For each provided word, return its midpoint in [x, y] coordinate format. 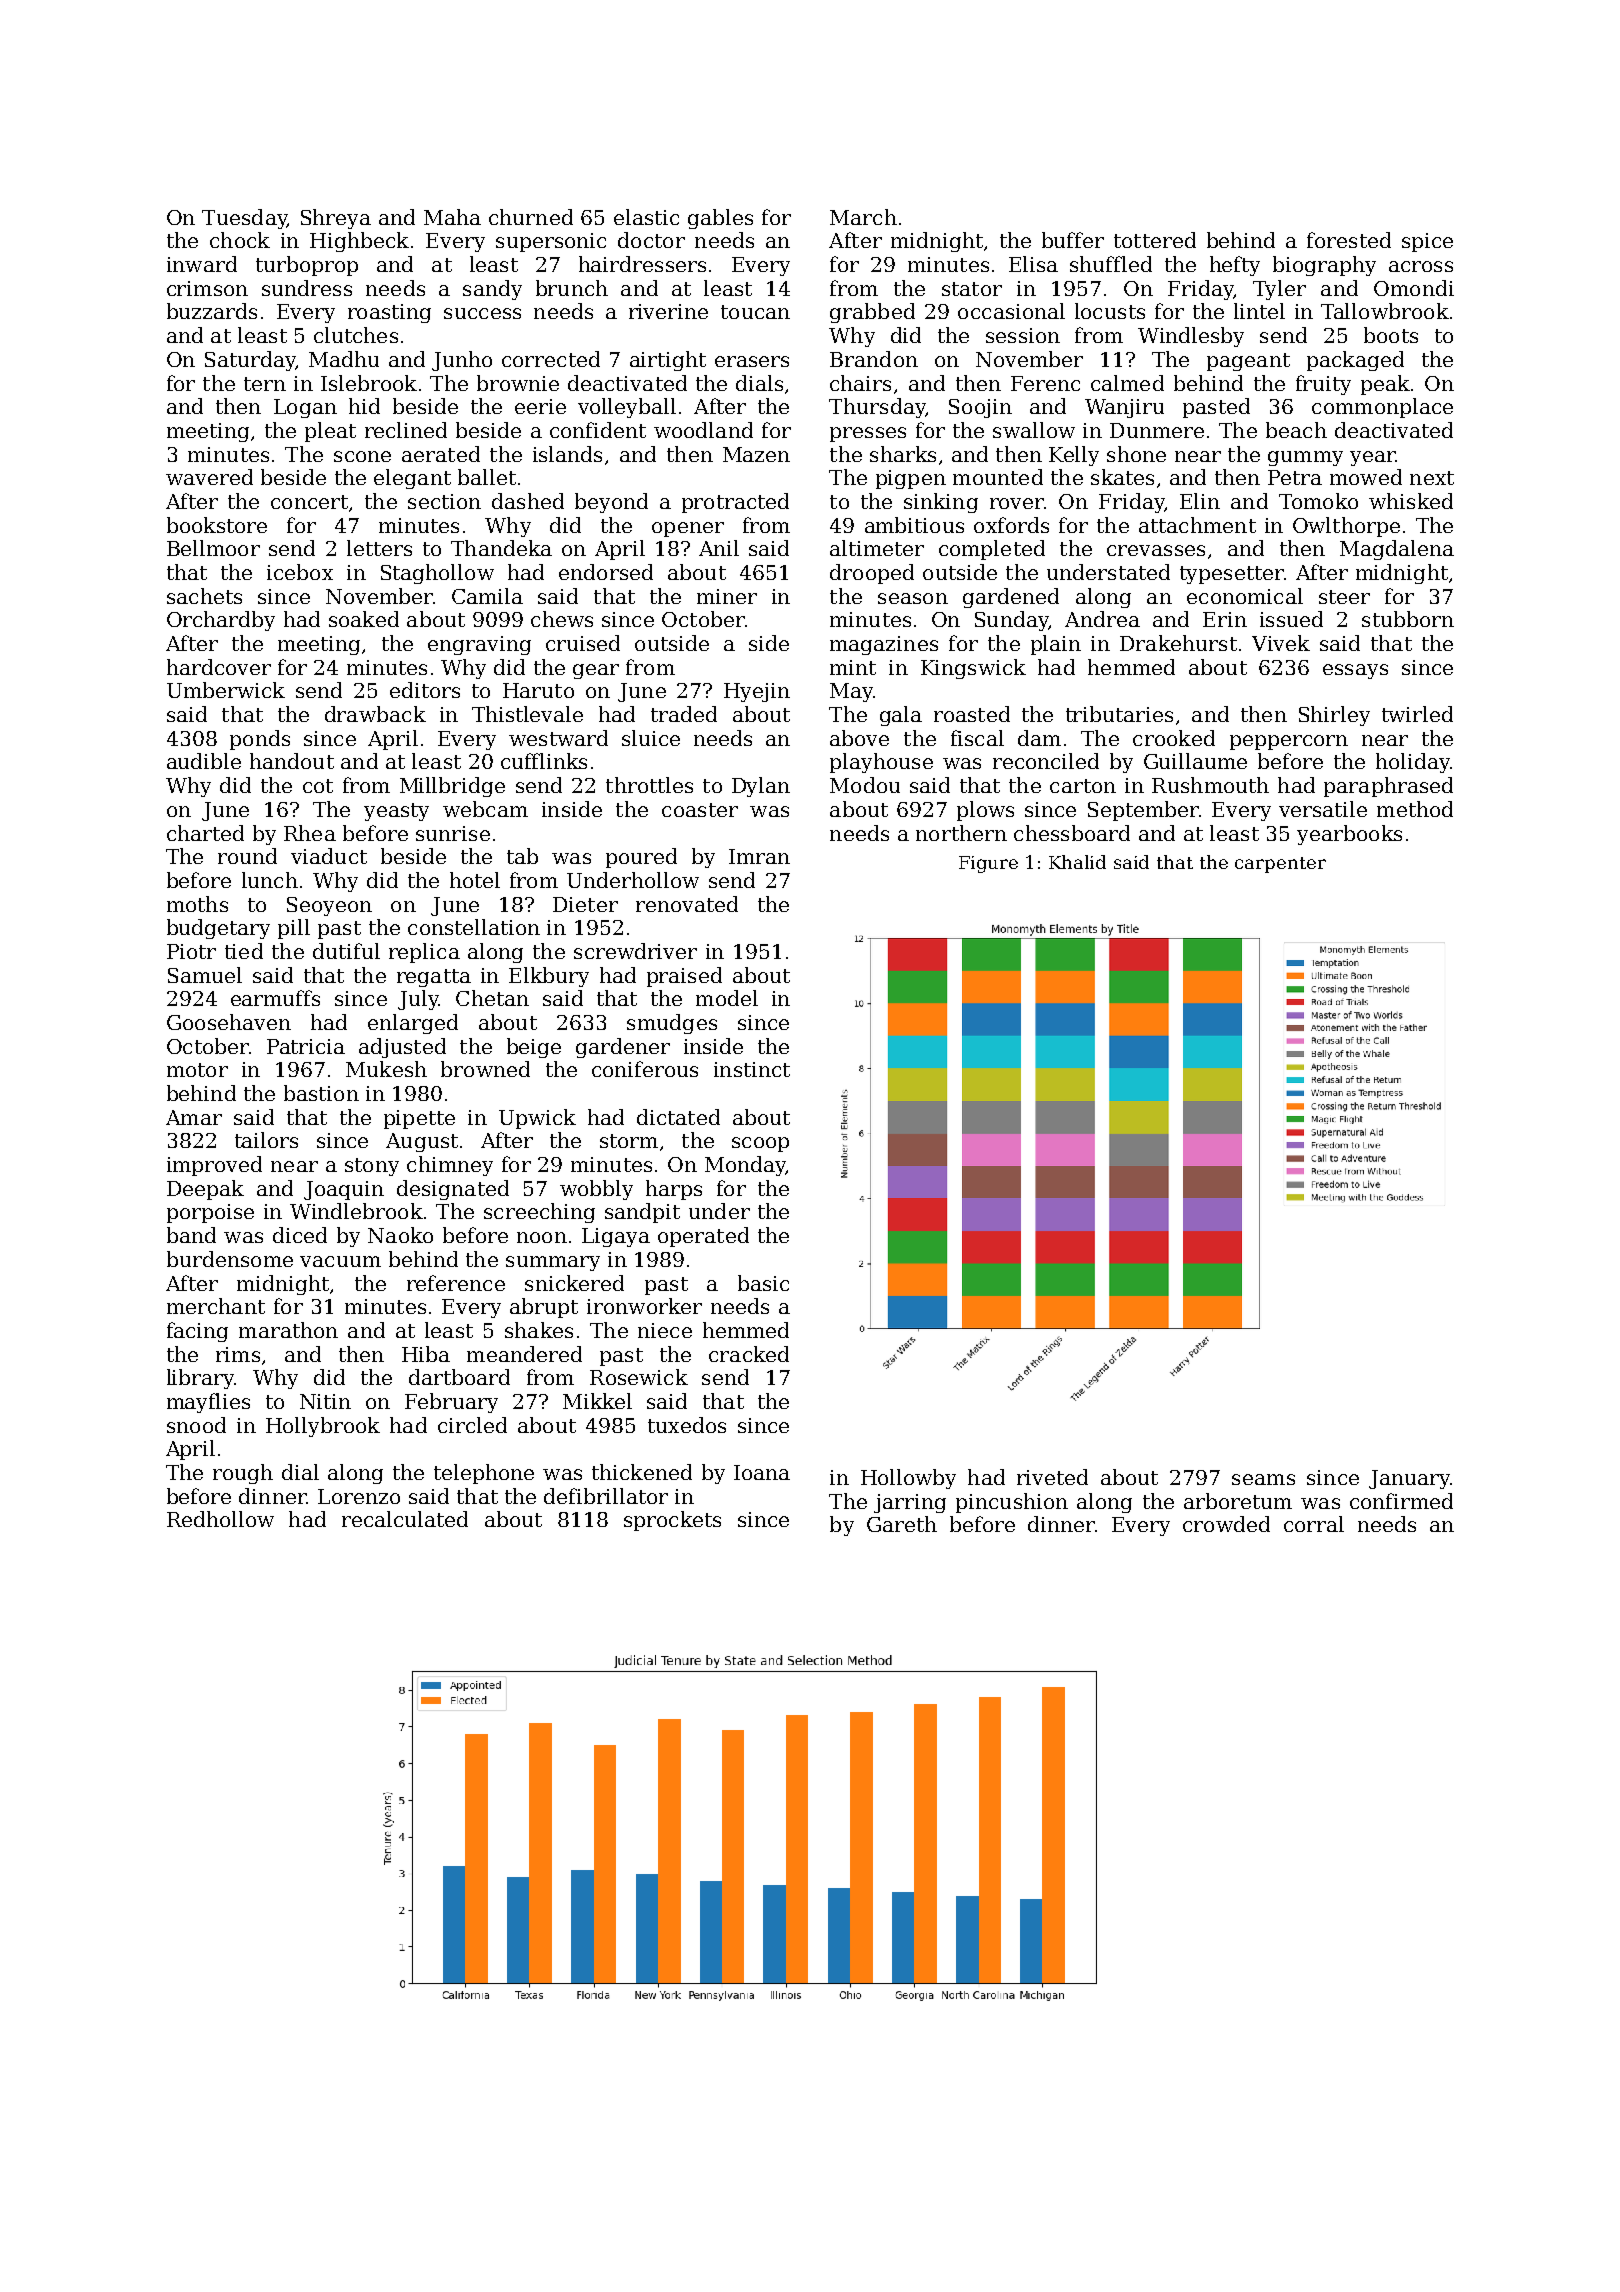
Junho [462, 361]
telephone [484, 1474]
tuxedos [687, 1425]
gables [720, 219]
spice [1427, 242]
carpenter [1280, 865]
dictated [678, 1117]
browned [485, 1069]
